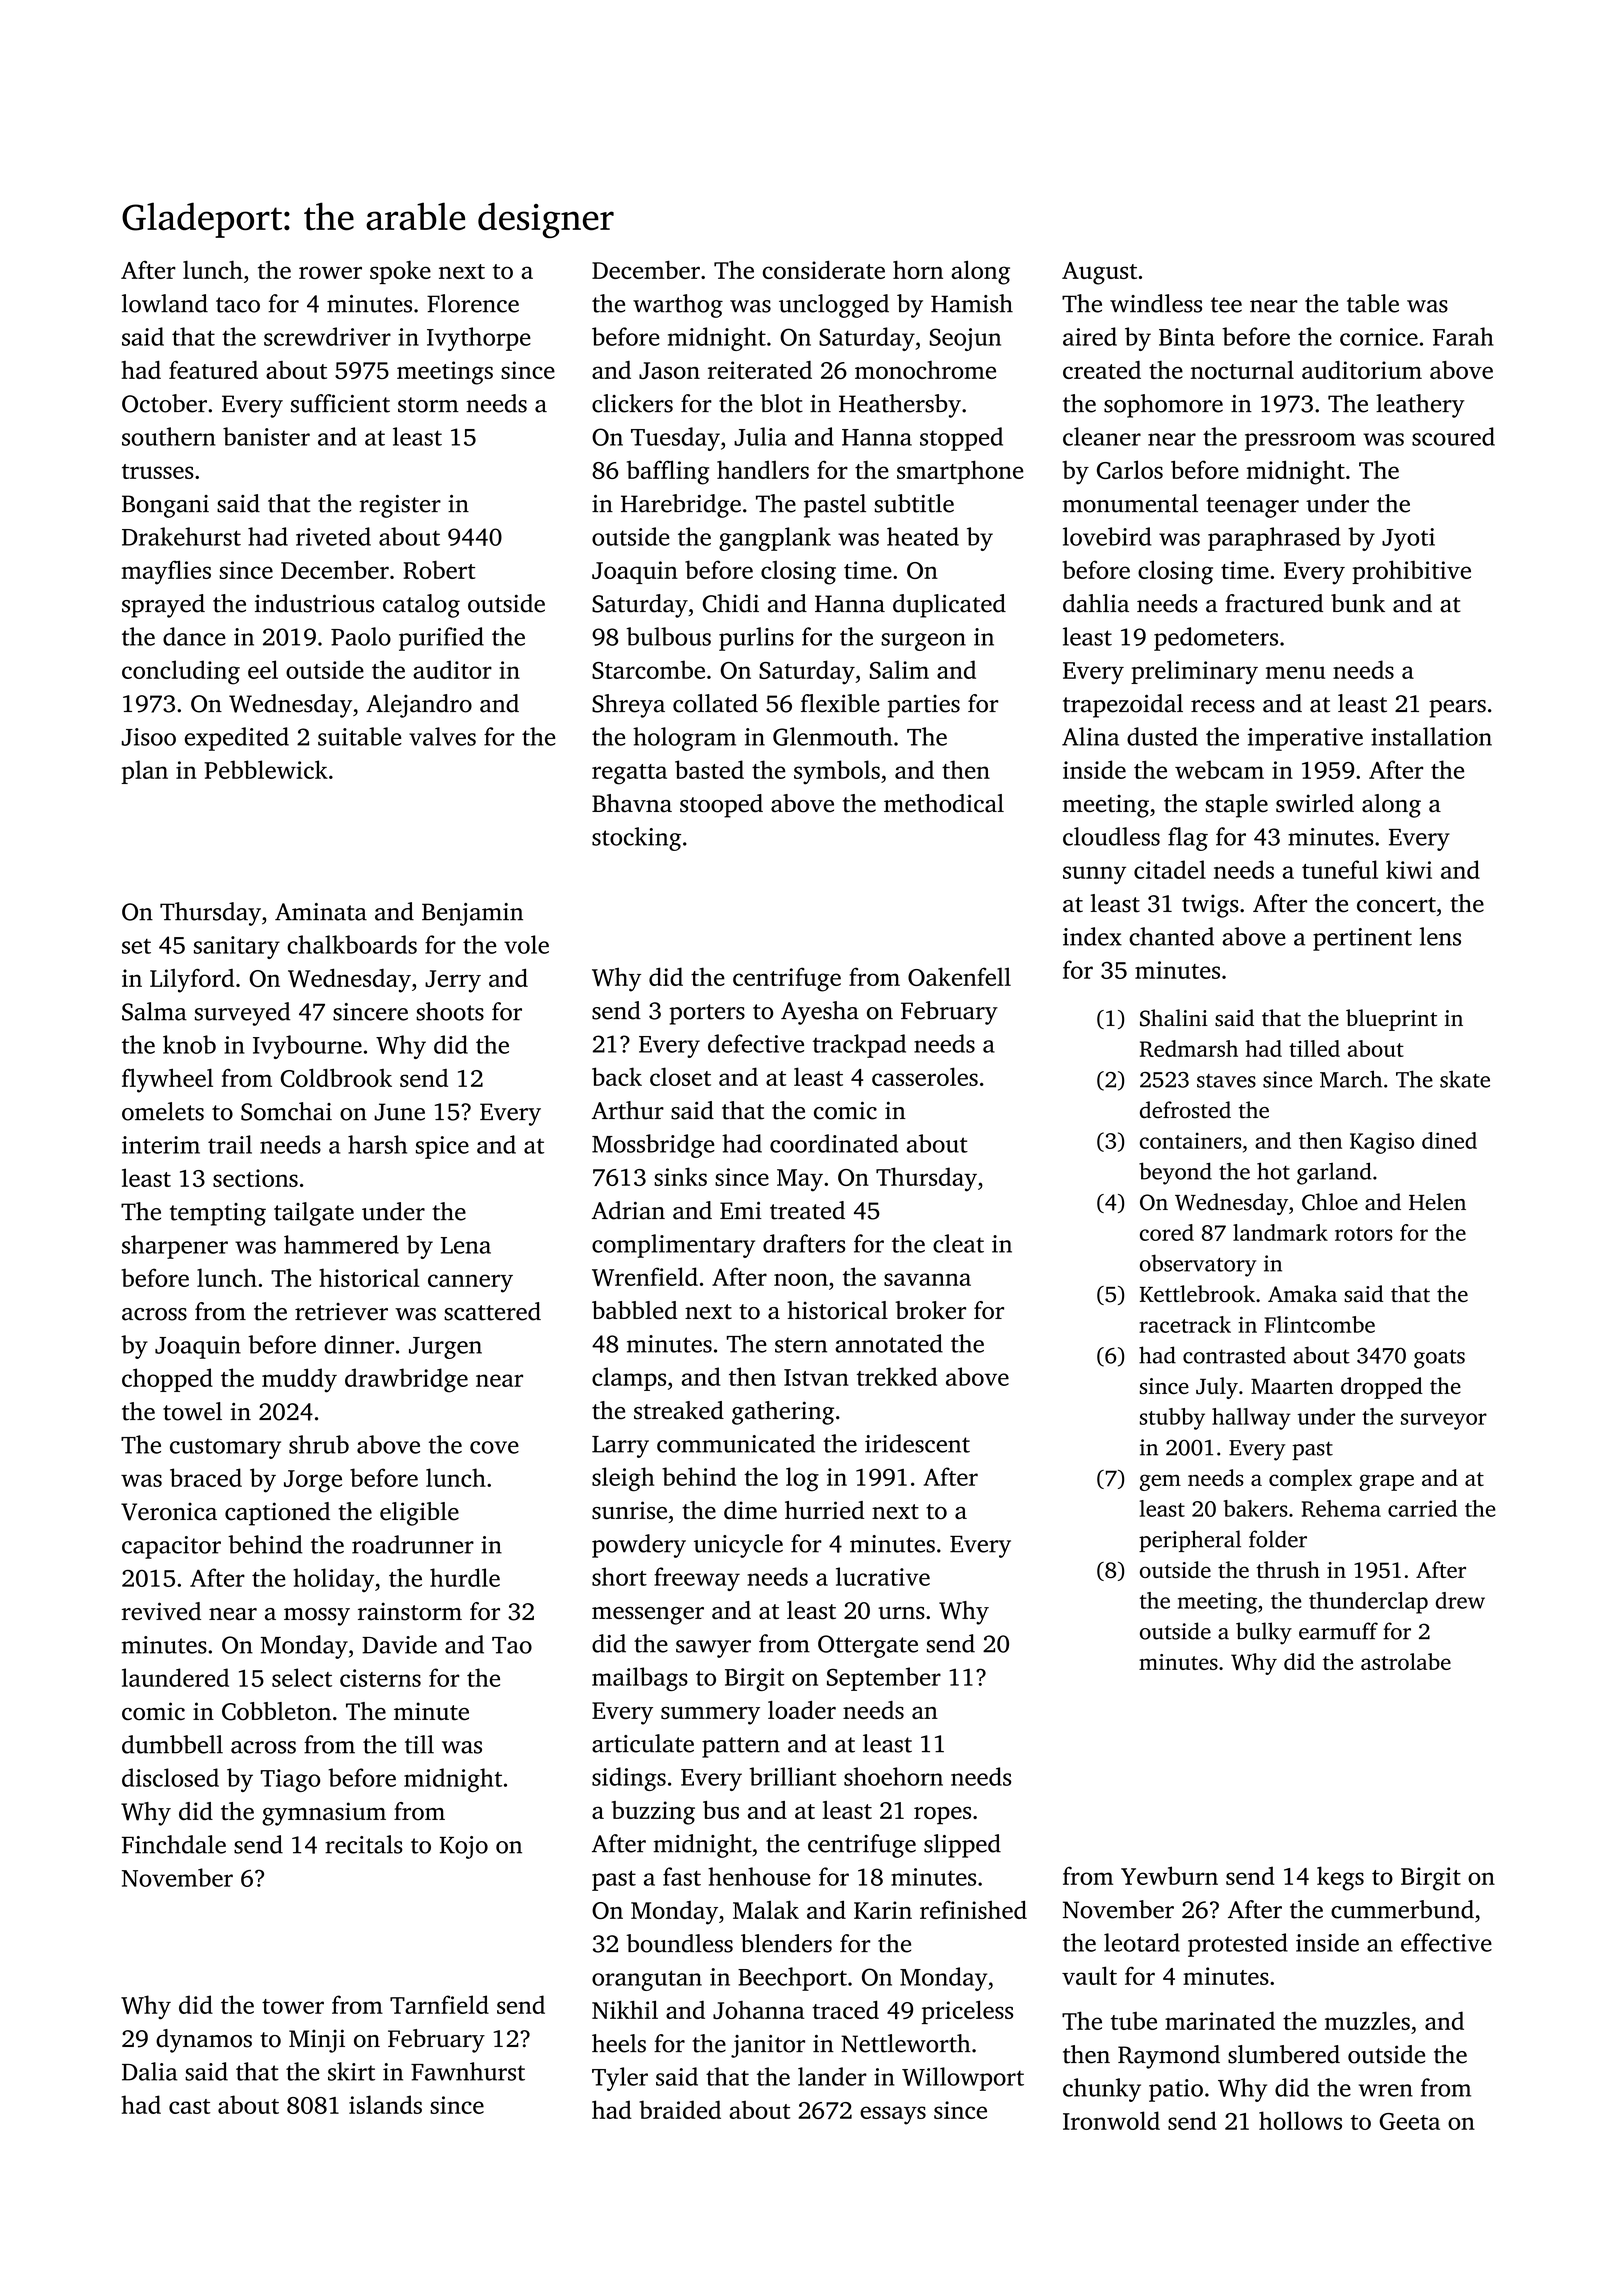 The width and height of the image is (1620, 2292). What do you see at coordinates (1099, 273) in the image?
I see `August` at bounding box center [1099, 273].
